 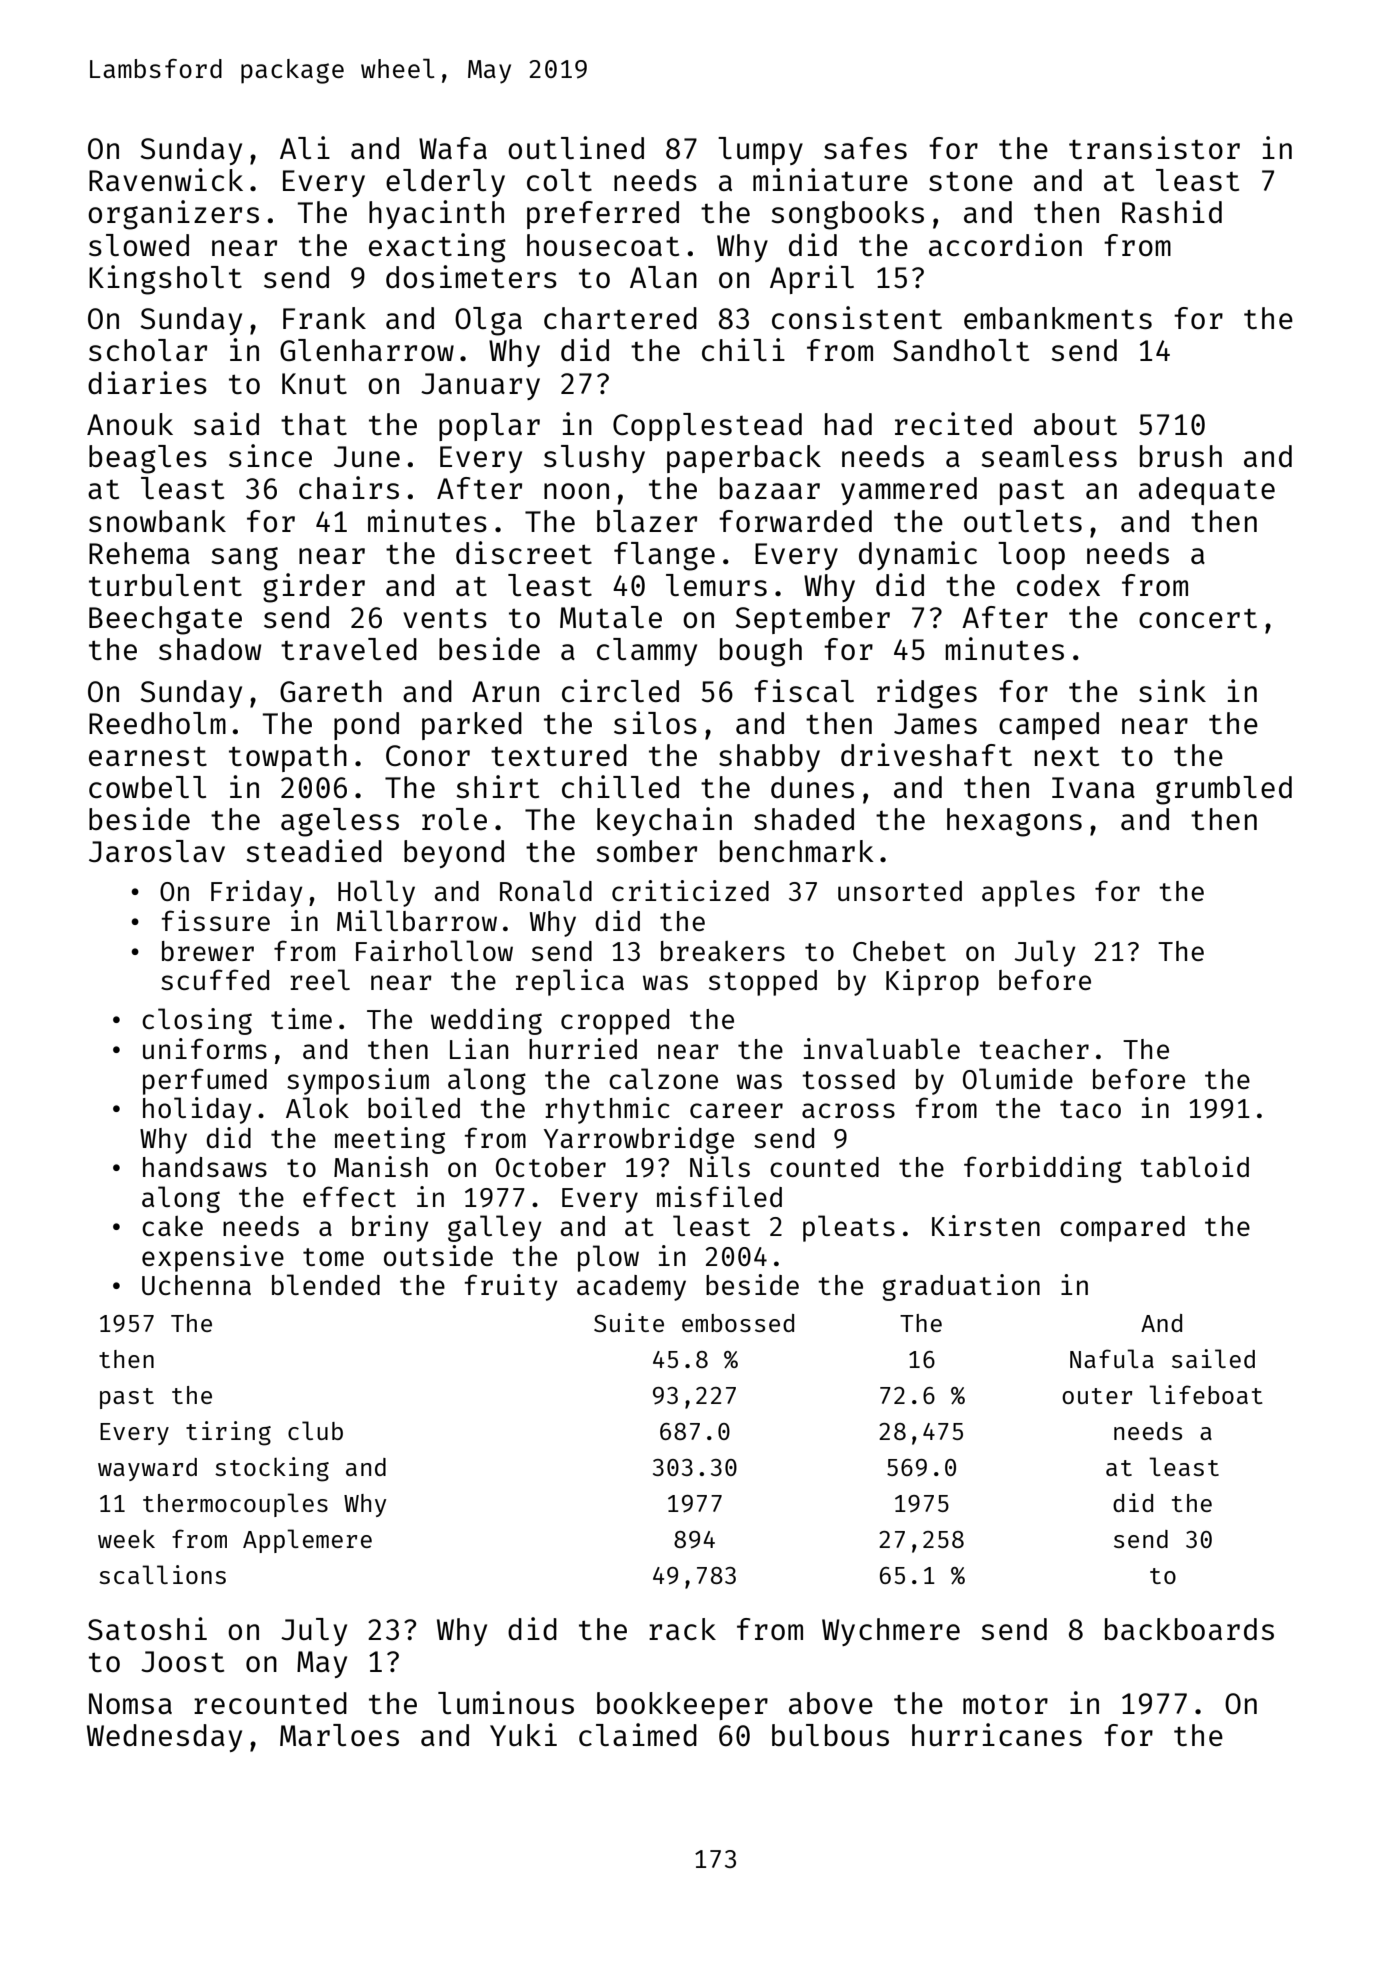 I want to click on shabby, so click(x=769, y=758).
